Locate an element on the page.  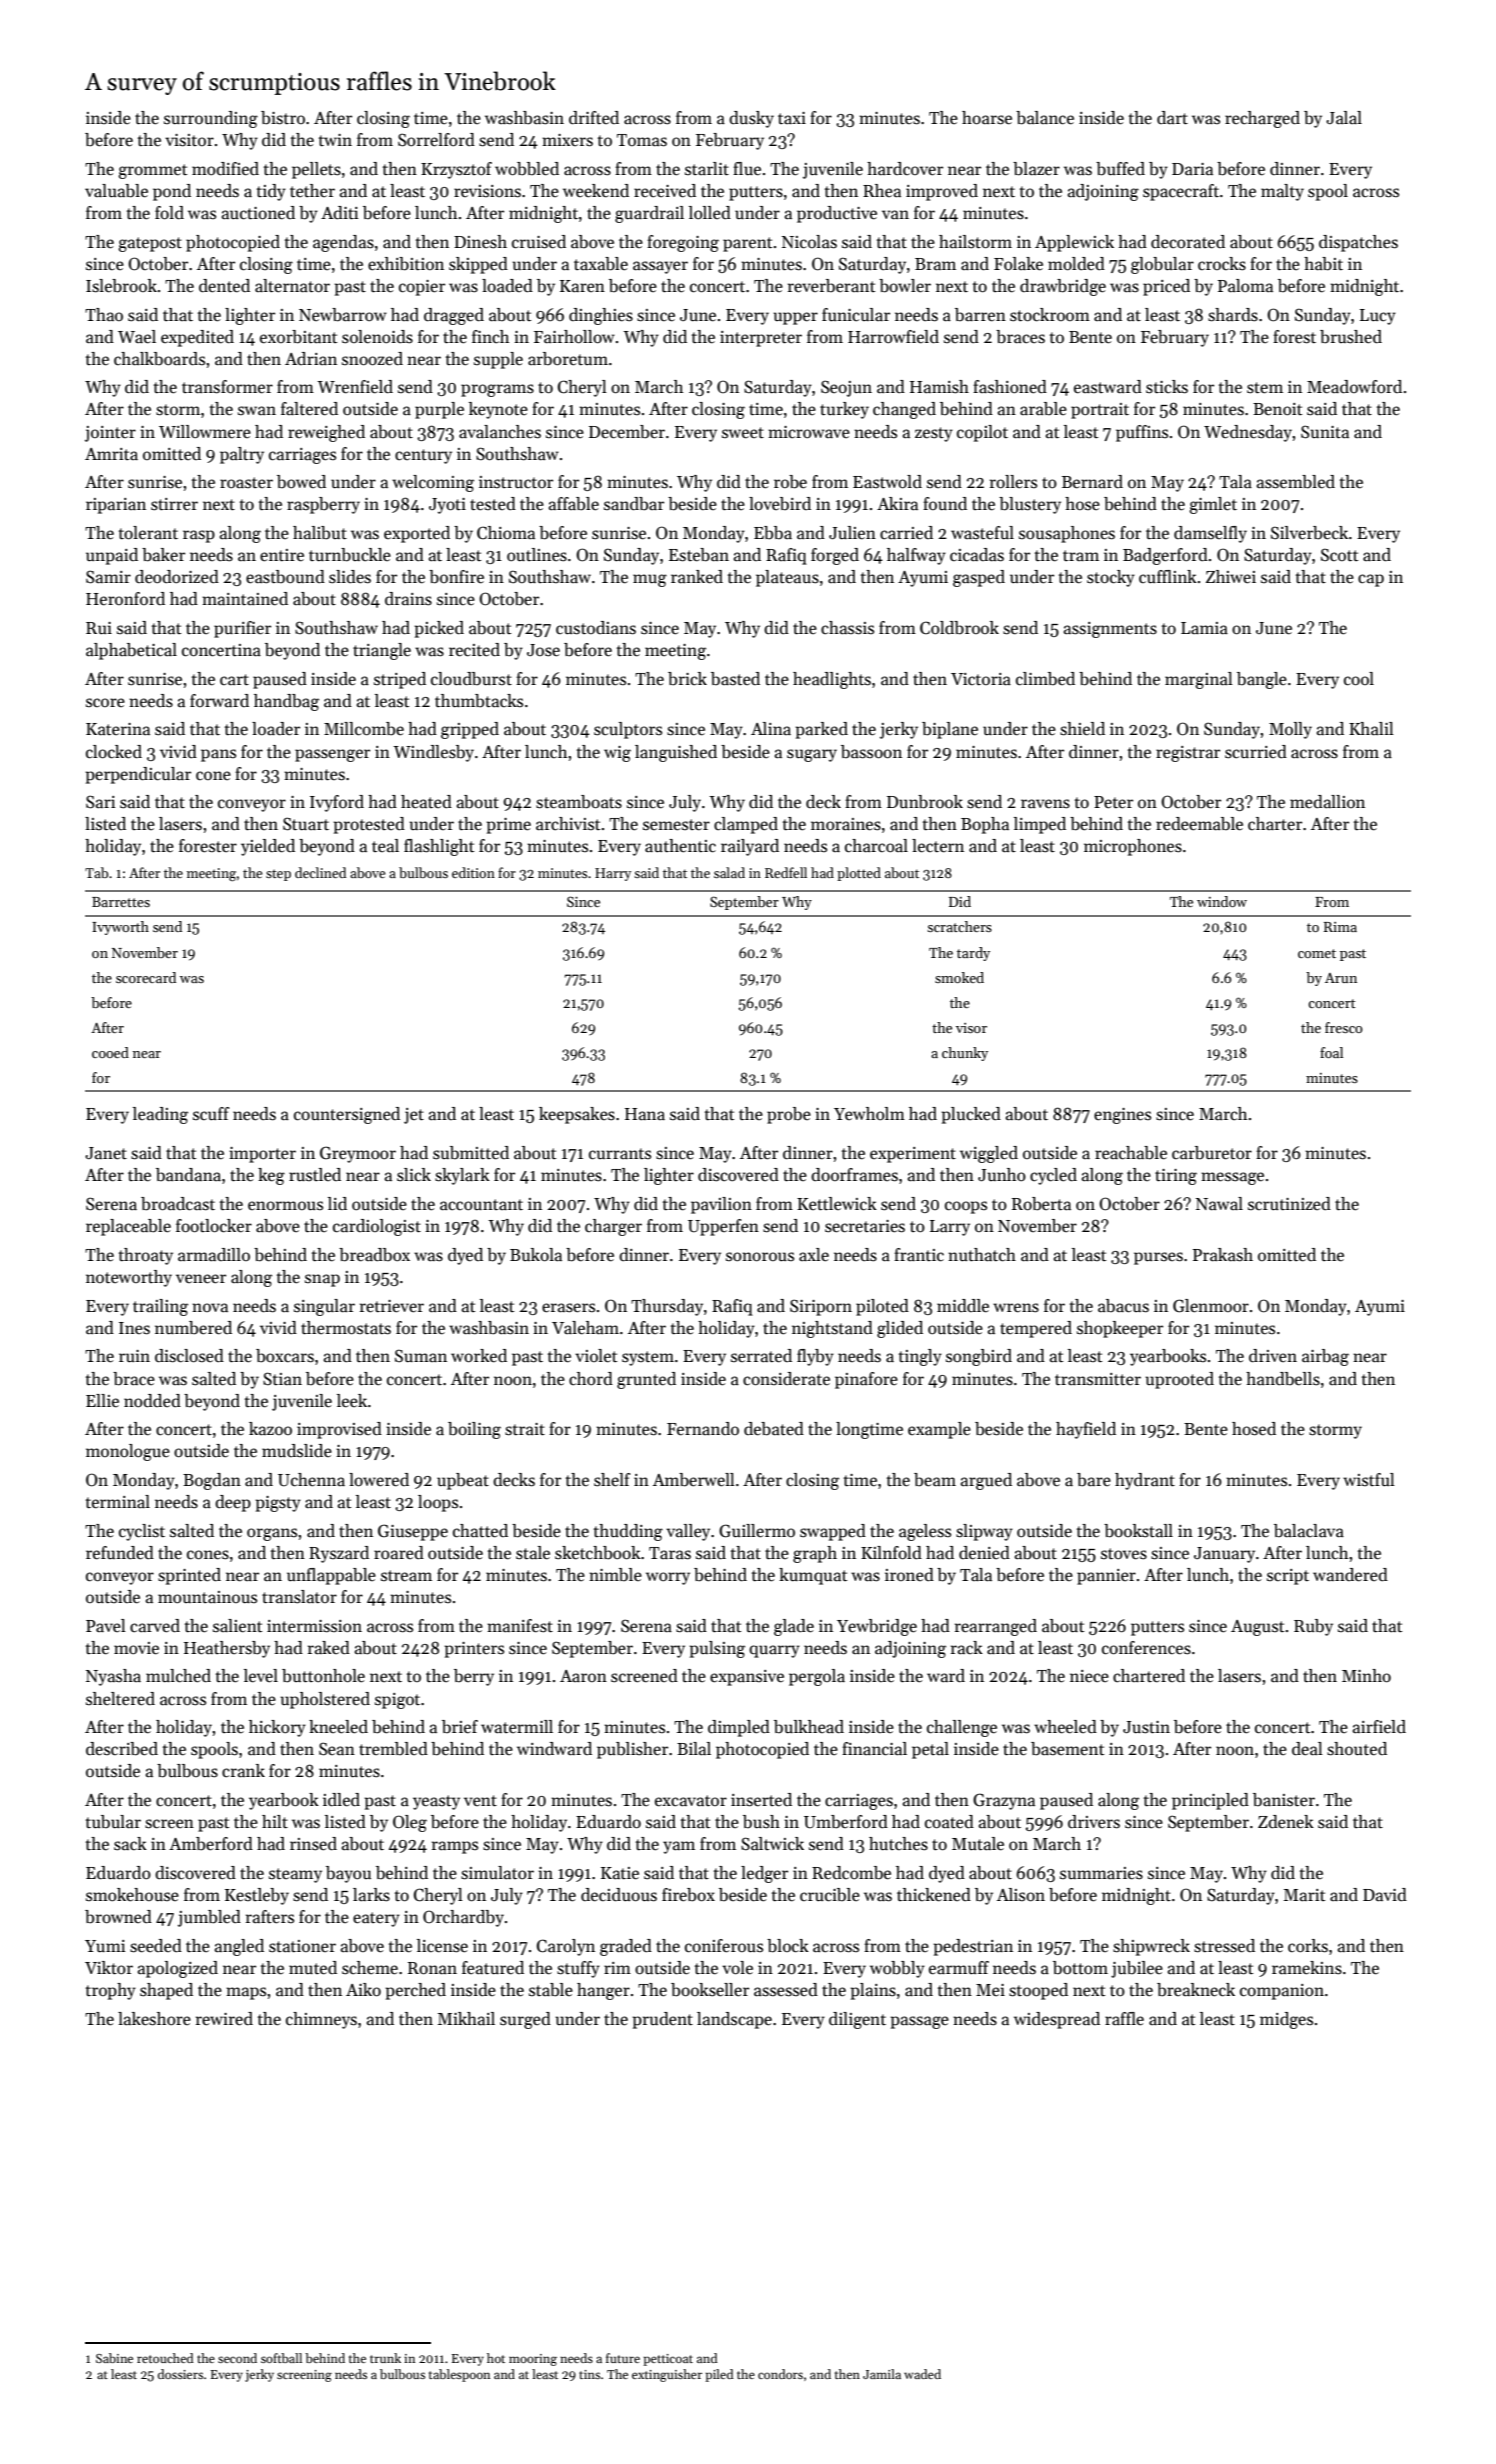
scratchers is located at coordinates (960, 926).
